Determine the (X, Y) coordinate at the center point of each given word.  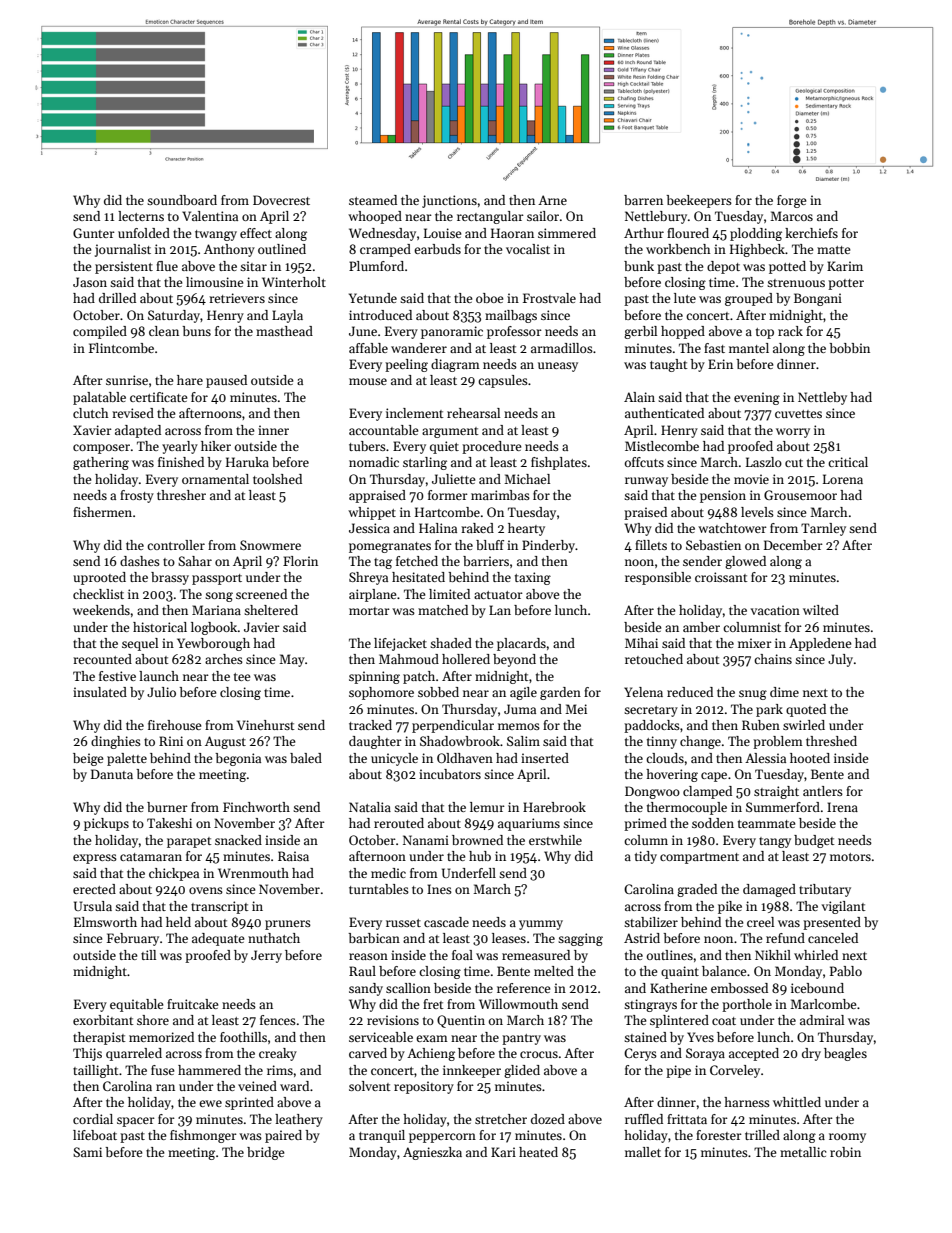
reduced (690, 692)
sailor (543, 216)
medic (388, 873)
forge (792, 201)
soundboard (182, 200)
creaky (278, 1054)
